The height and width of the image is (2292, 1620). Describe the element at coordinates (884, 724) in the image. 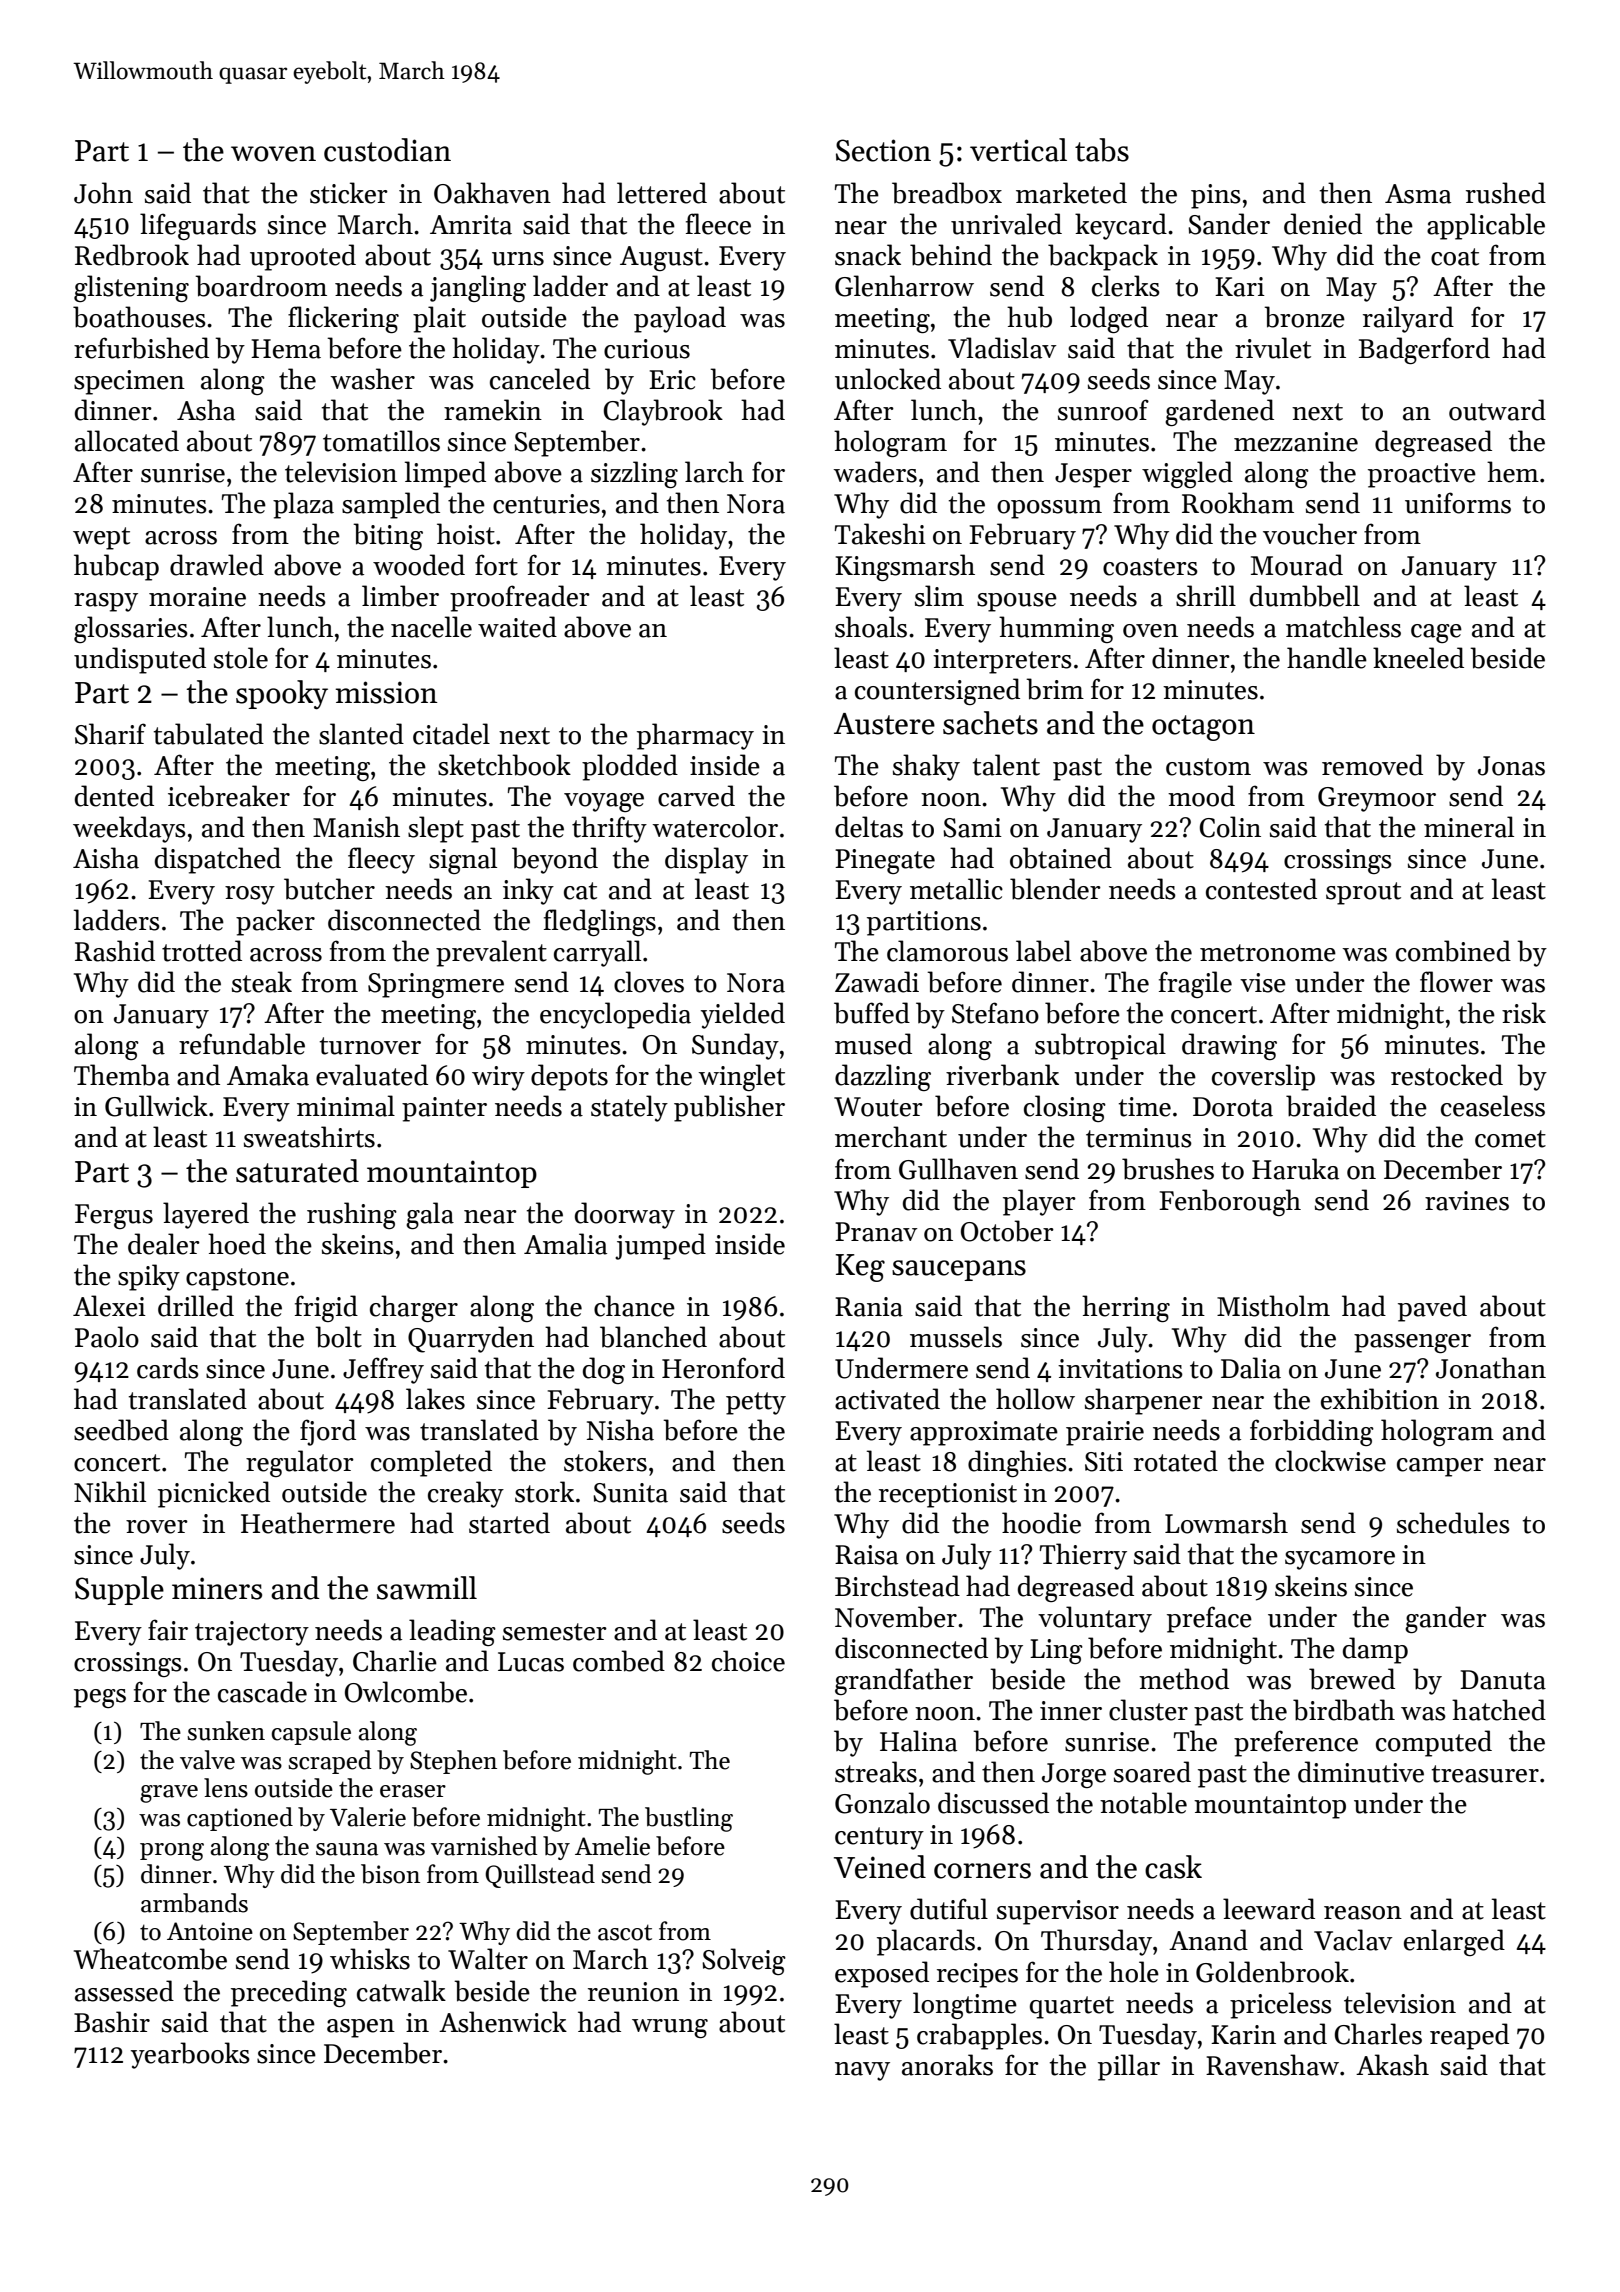

I see `Austere` at that location.
